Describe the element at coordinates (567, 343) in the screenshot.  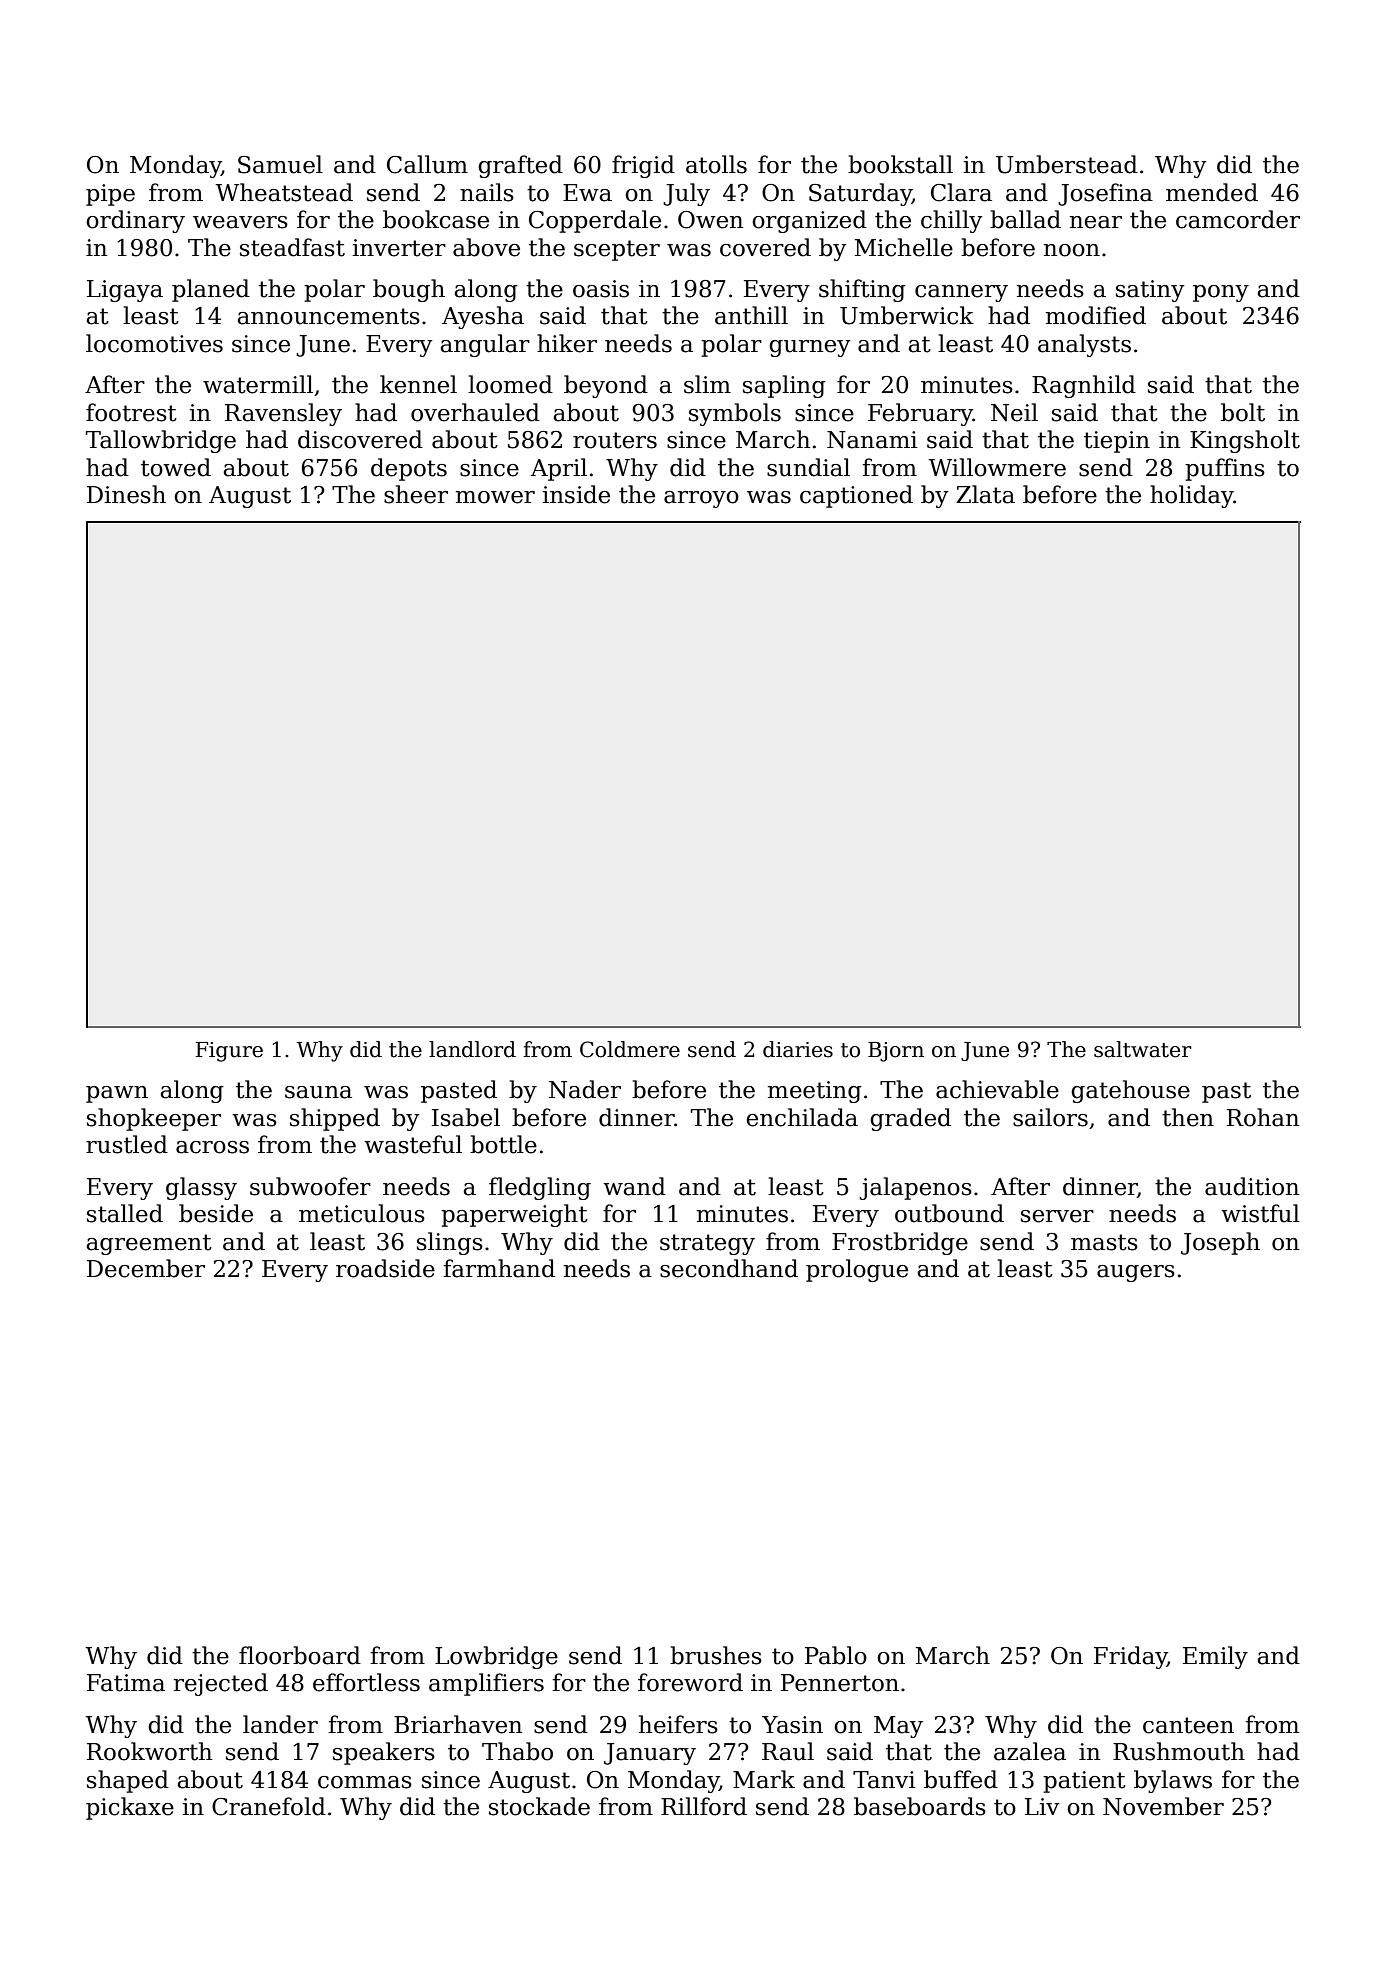
I see `hiker` at that location.
